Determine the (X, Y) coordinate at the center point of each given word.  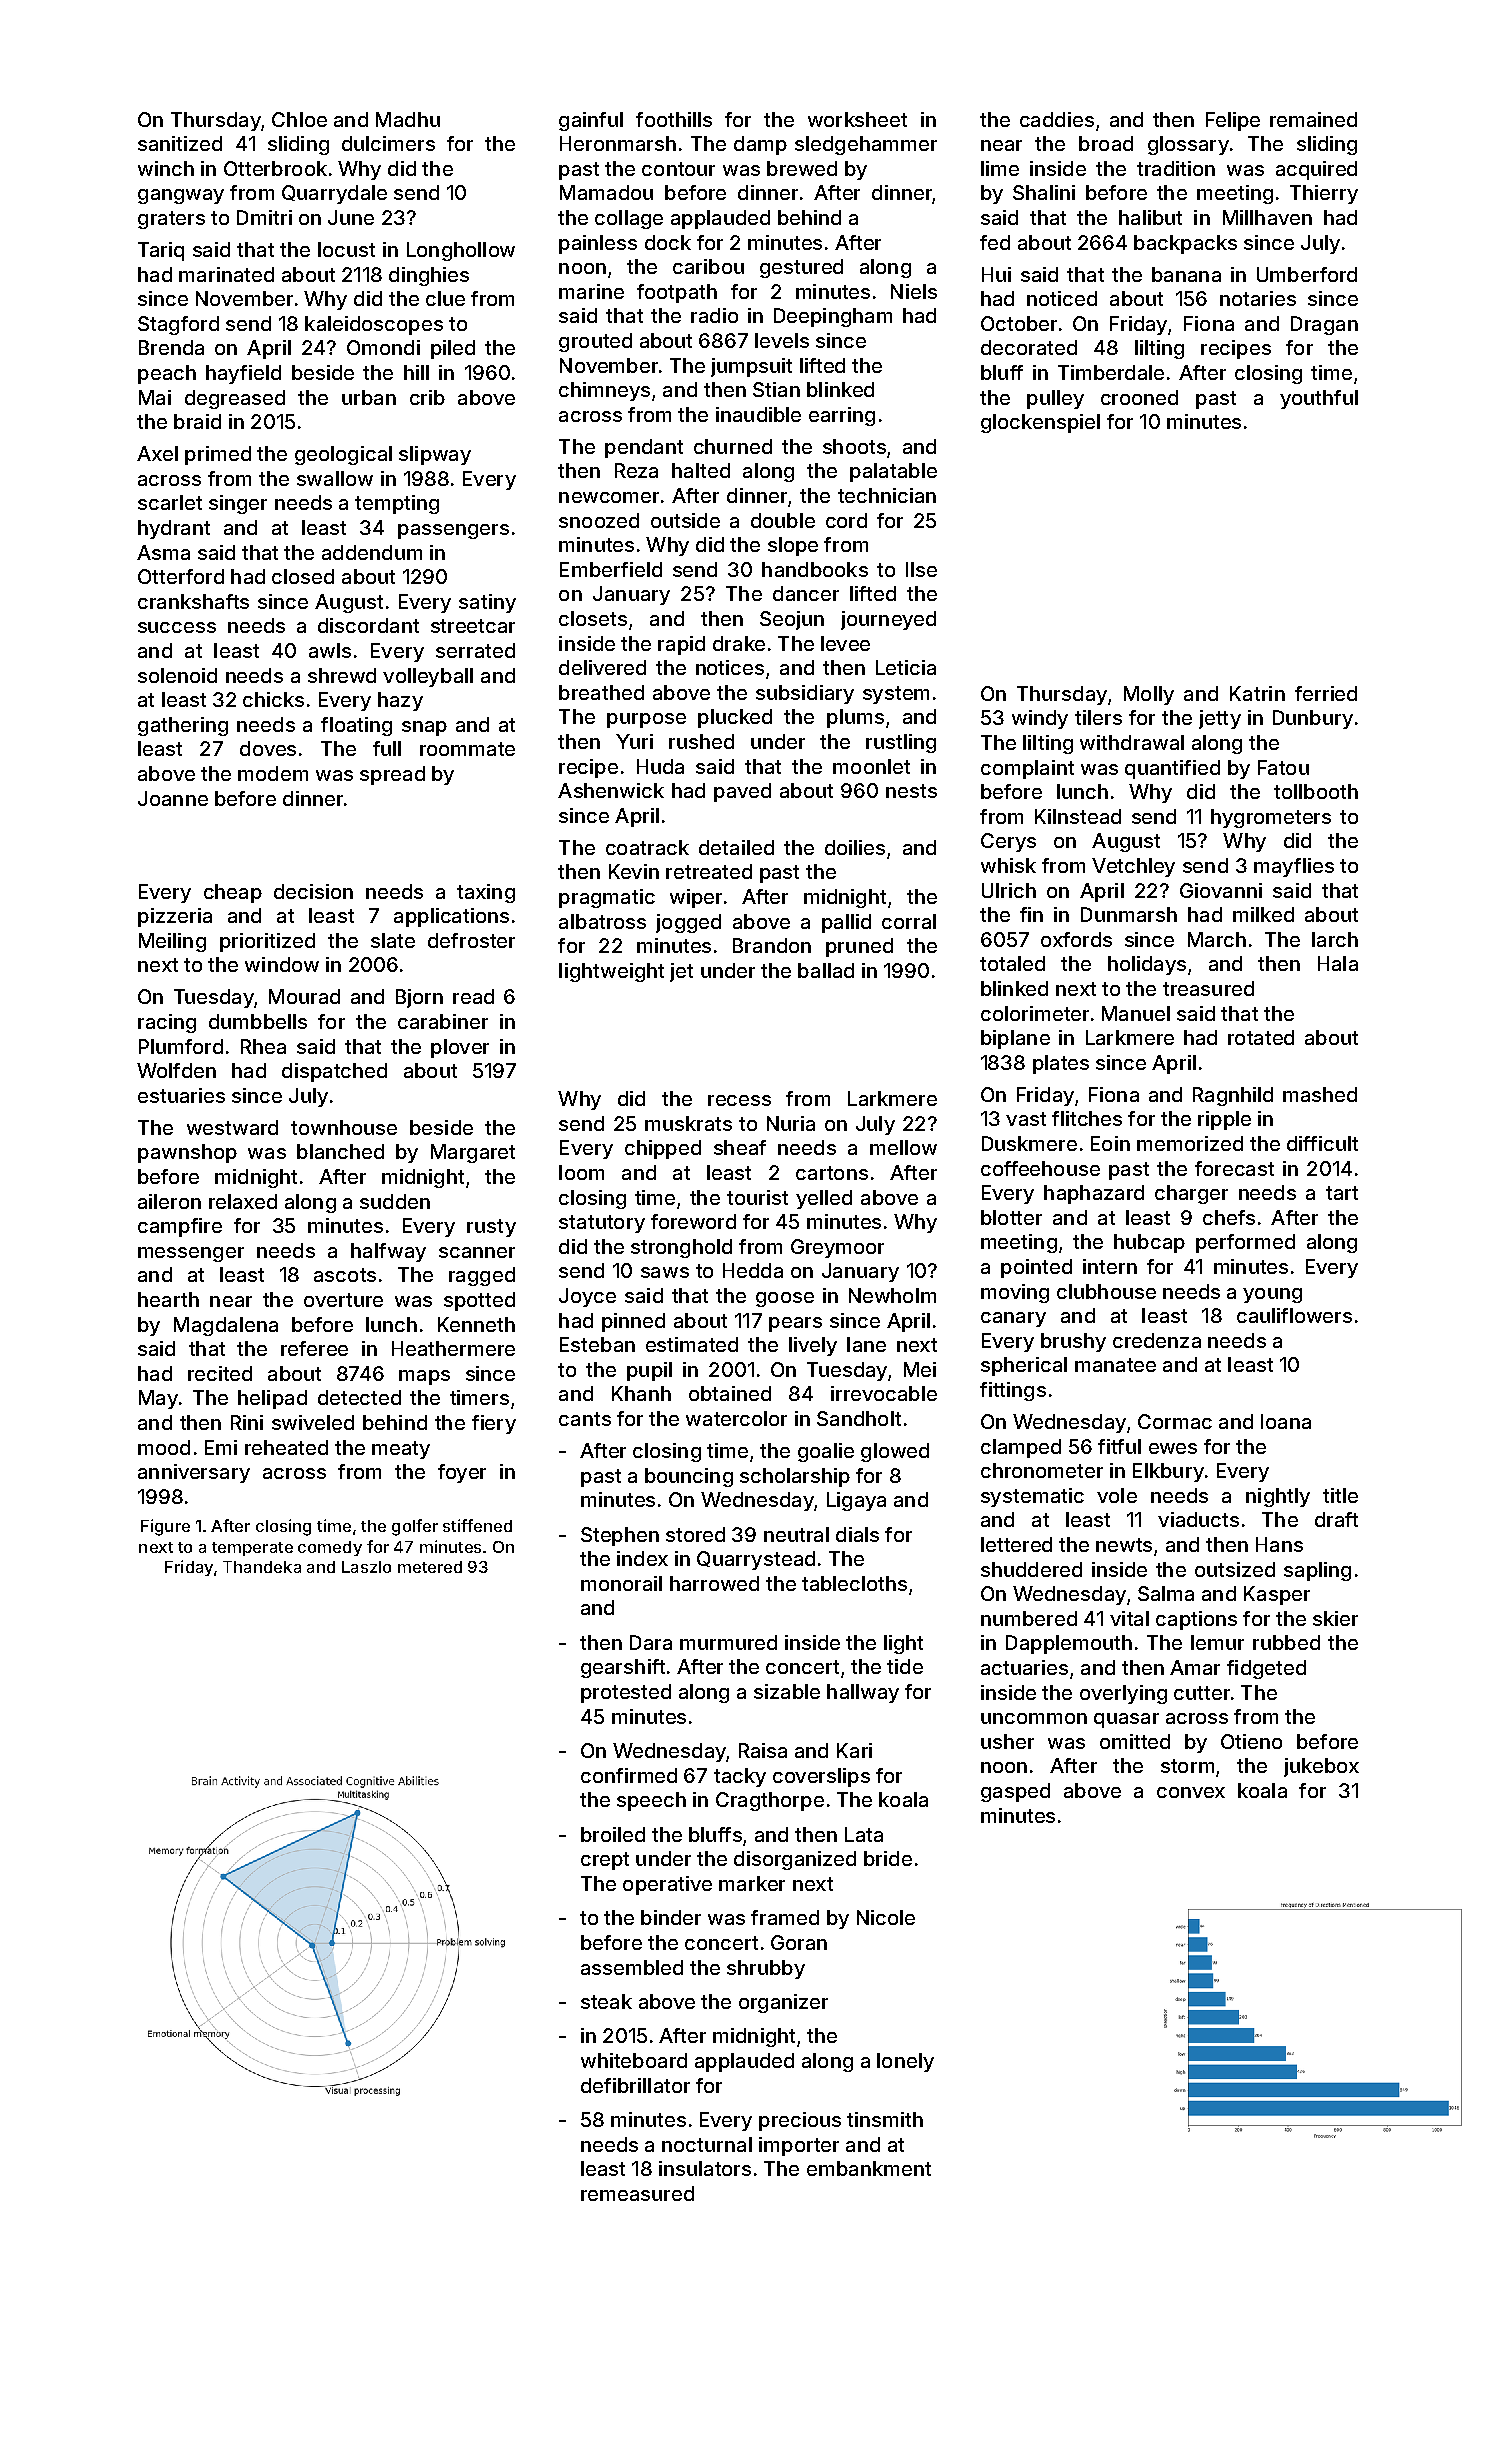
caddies (1057, 119)
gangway (181, 196)
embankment (869, 2168)
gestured (801, 268)
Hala (1338, 963)
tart (1342, 1193)
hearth (168, 1299)
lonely (905, 2062)
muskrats (688, 1123)
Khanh (641, 1393)
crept (605, 1861)
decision (313, 891)
